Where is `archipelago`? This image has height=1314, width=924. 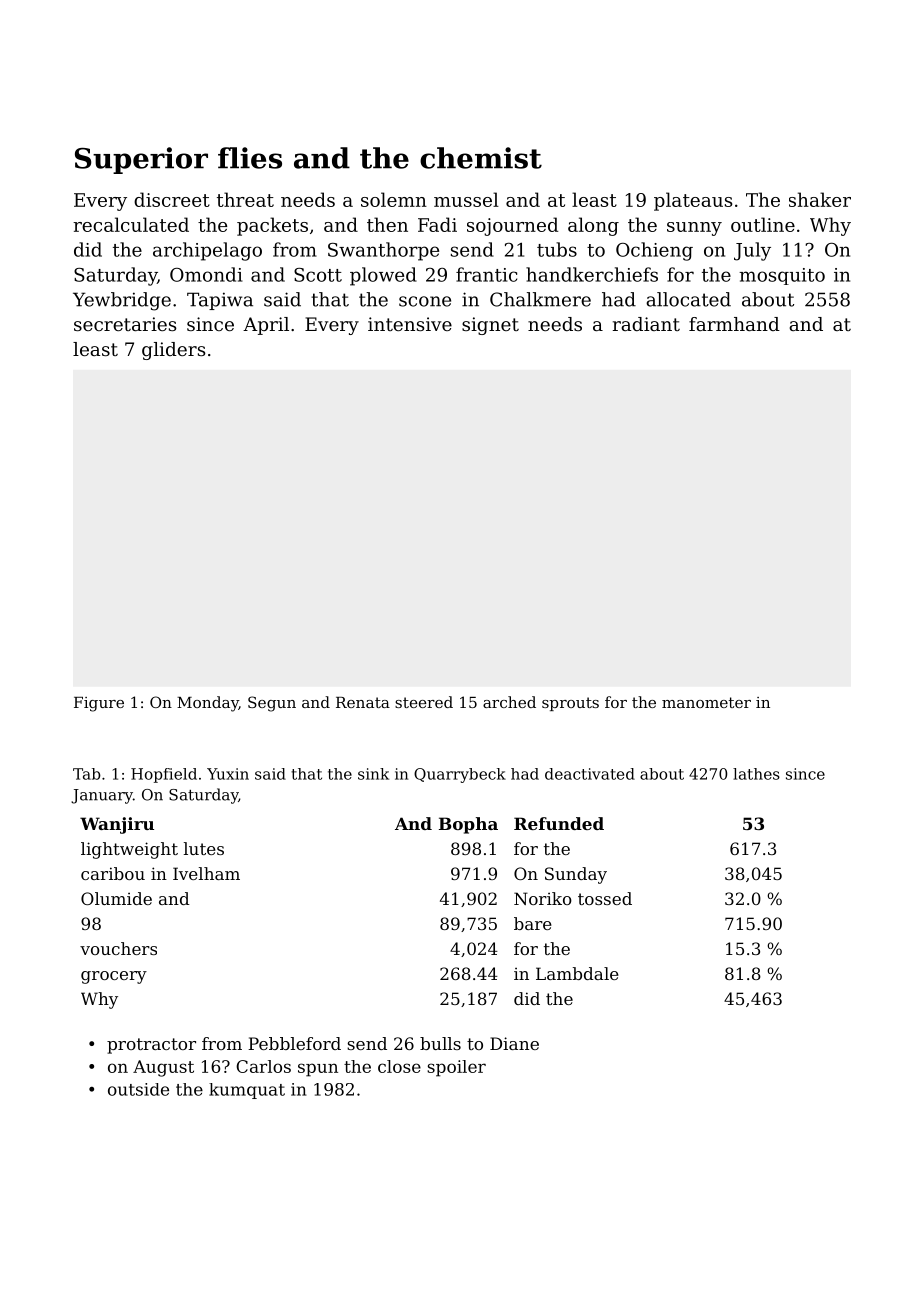 archipelago is located at coordinates (207, 251).
